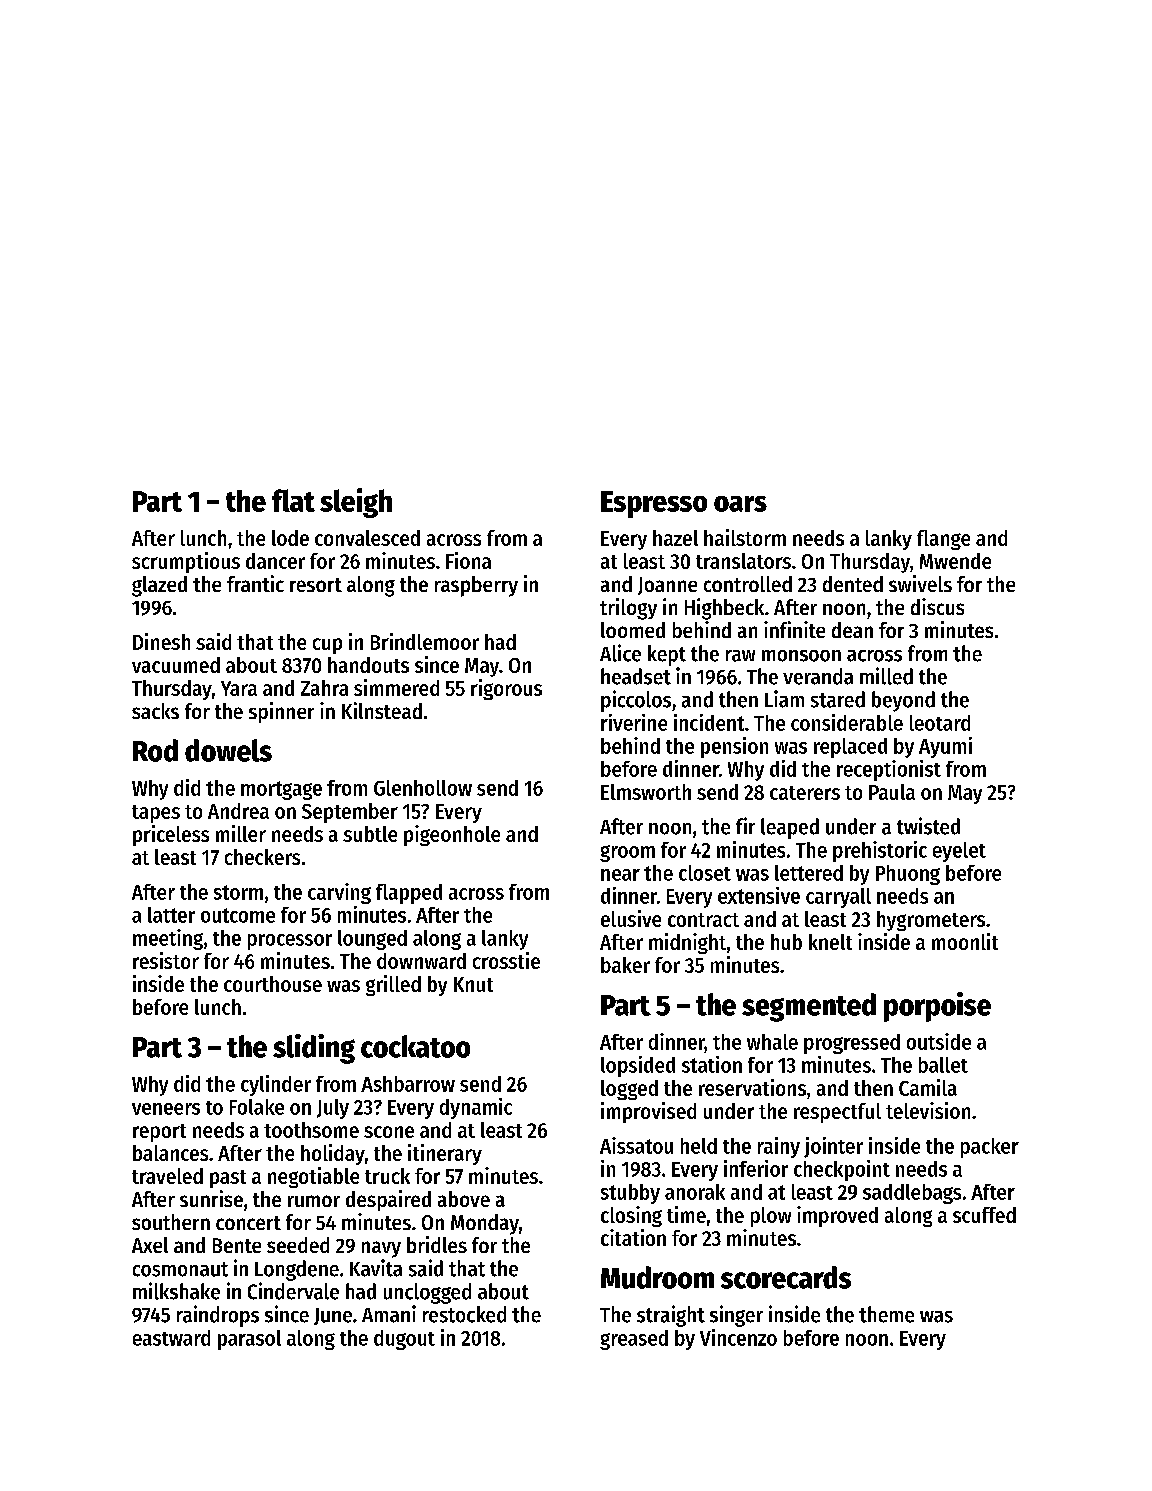 Image resolution: width=1152 pixels, height=1491 pixels. I want to click on Alice, so click(620, 653).
